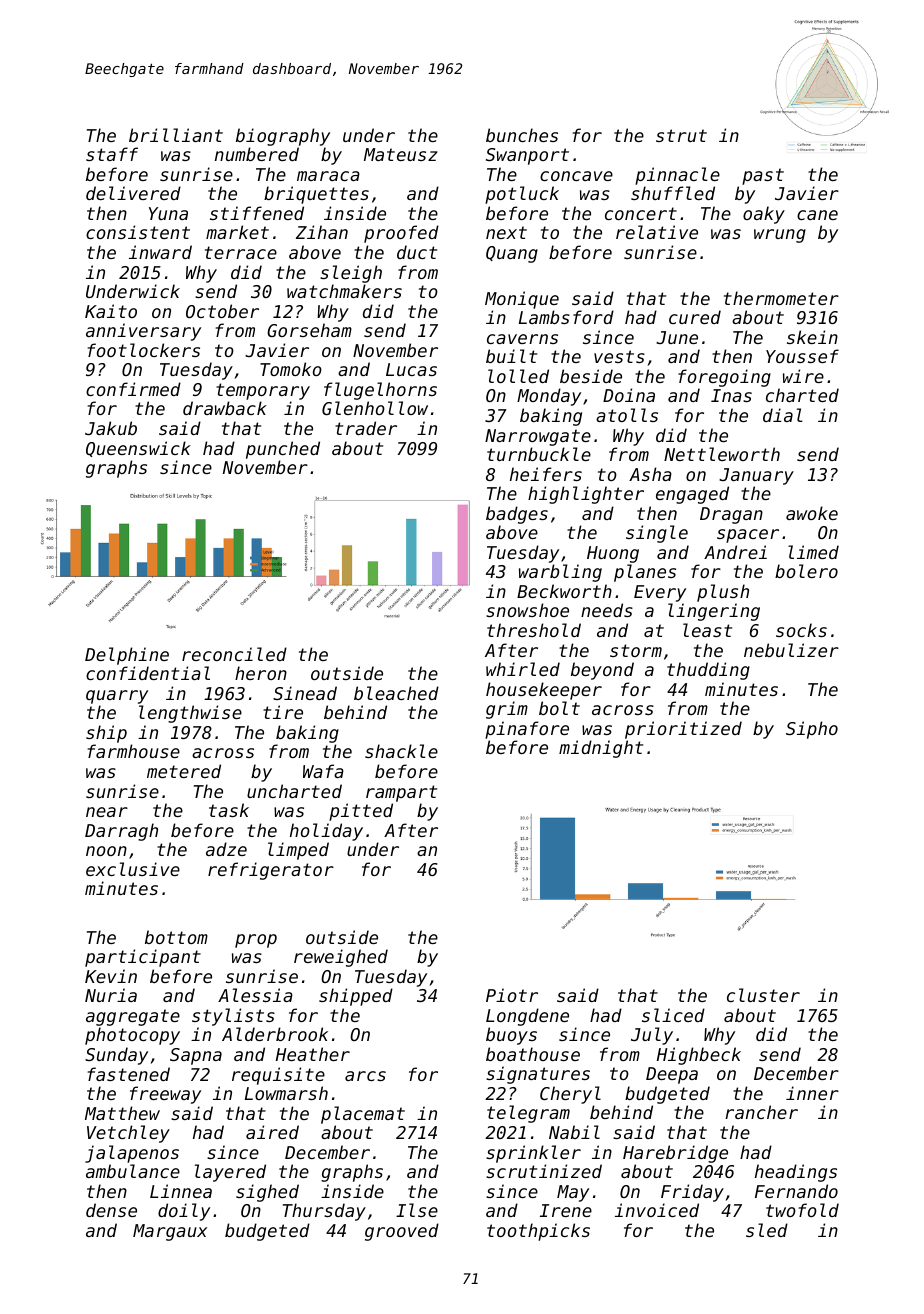  I want to click on strut, so click(681, 135).
